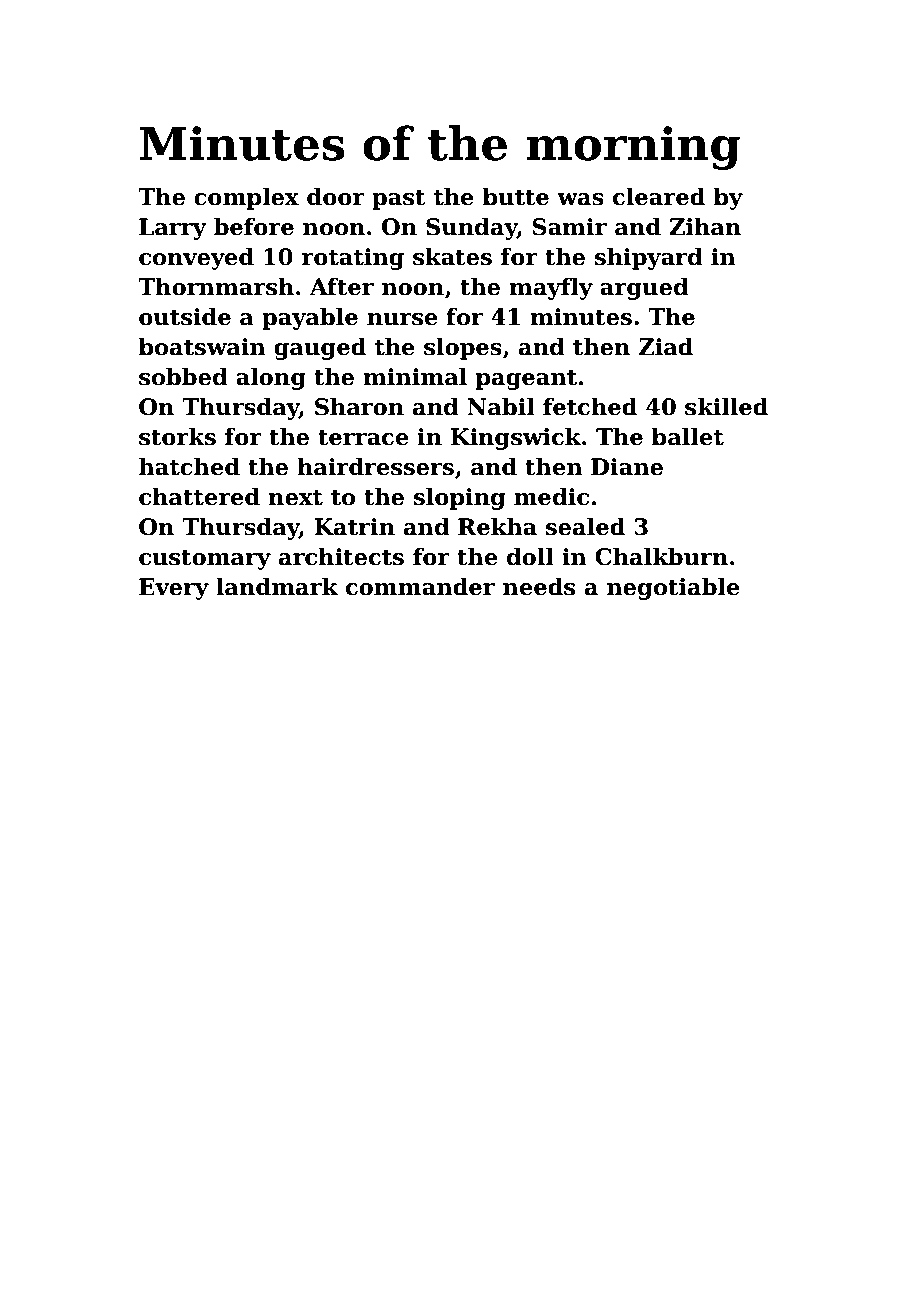 The height and width of the page is (1311, 924). I want to click on was, so click(580, 199).
